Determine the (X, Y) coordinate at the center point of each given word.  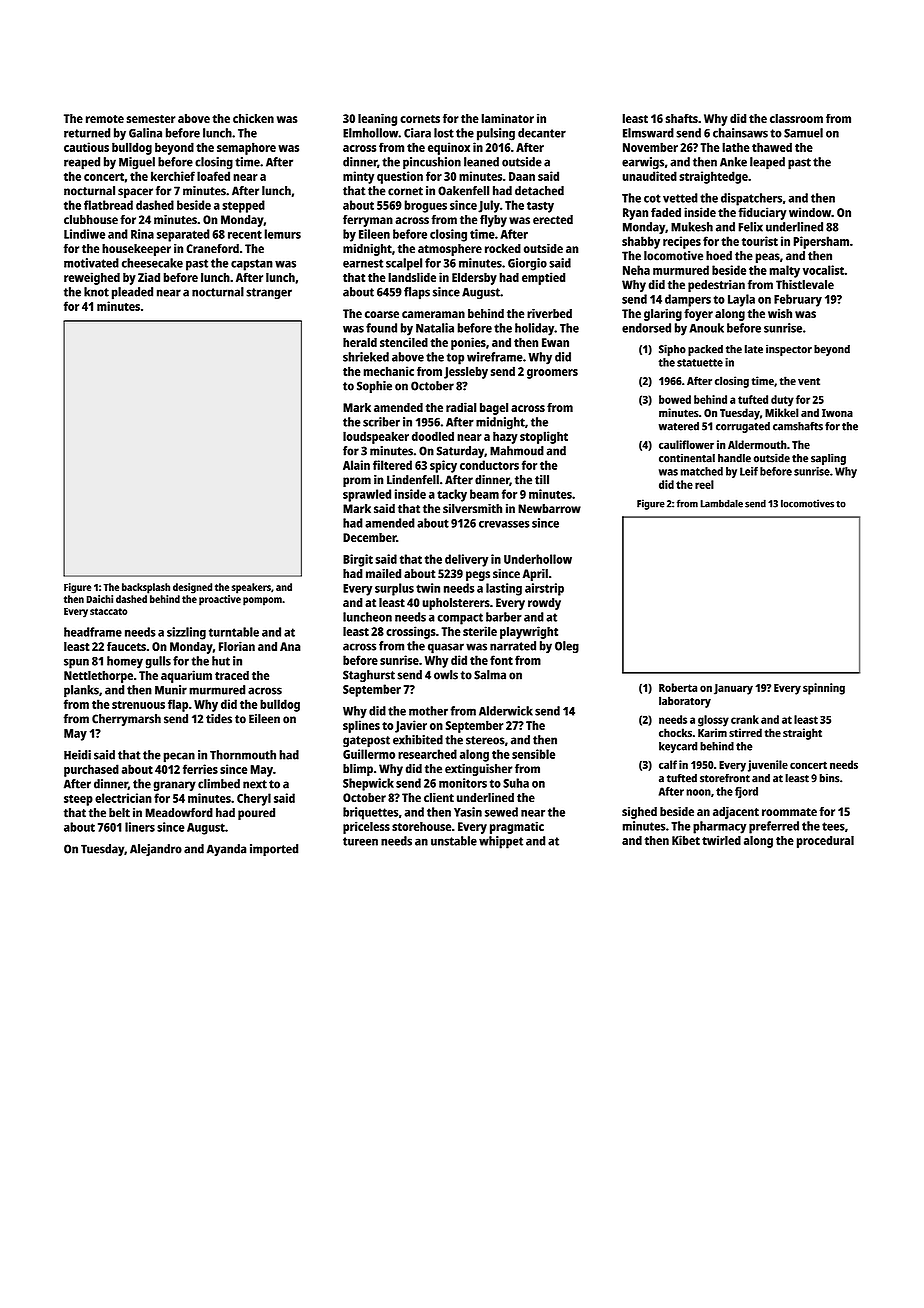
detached (539, 191)
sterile (480, 631)
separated (183, 235)
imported (274, 850)
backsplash (146, 588)
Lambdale (721, 503)
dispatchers (751, 199)
